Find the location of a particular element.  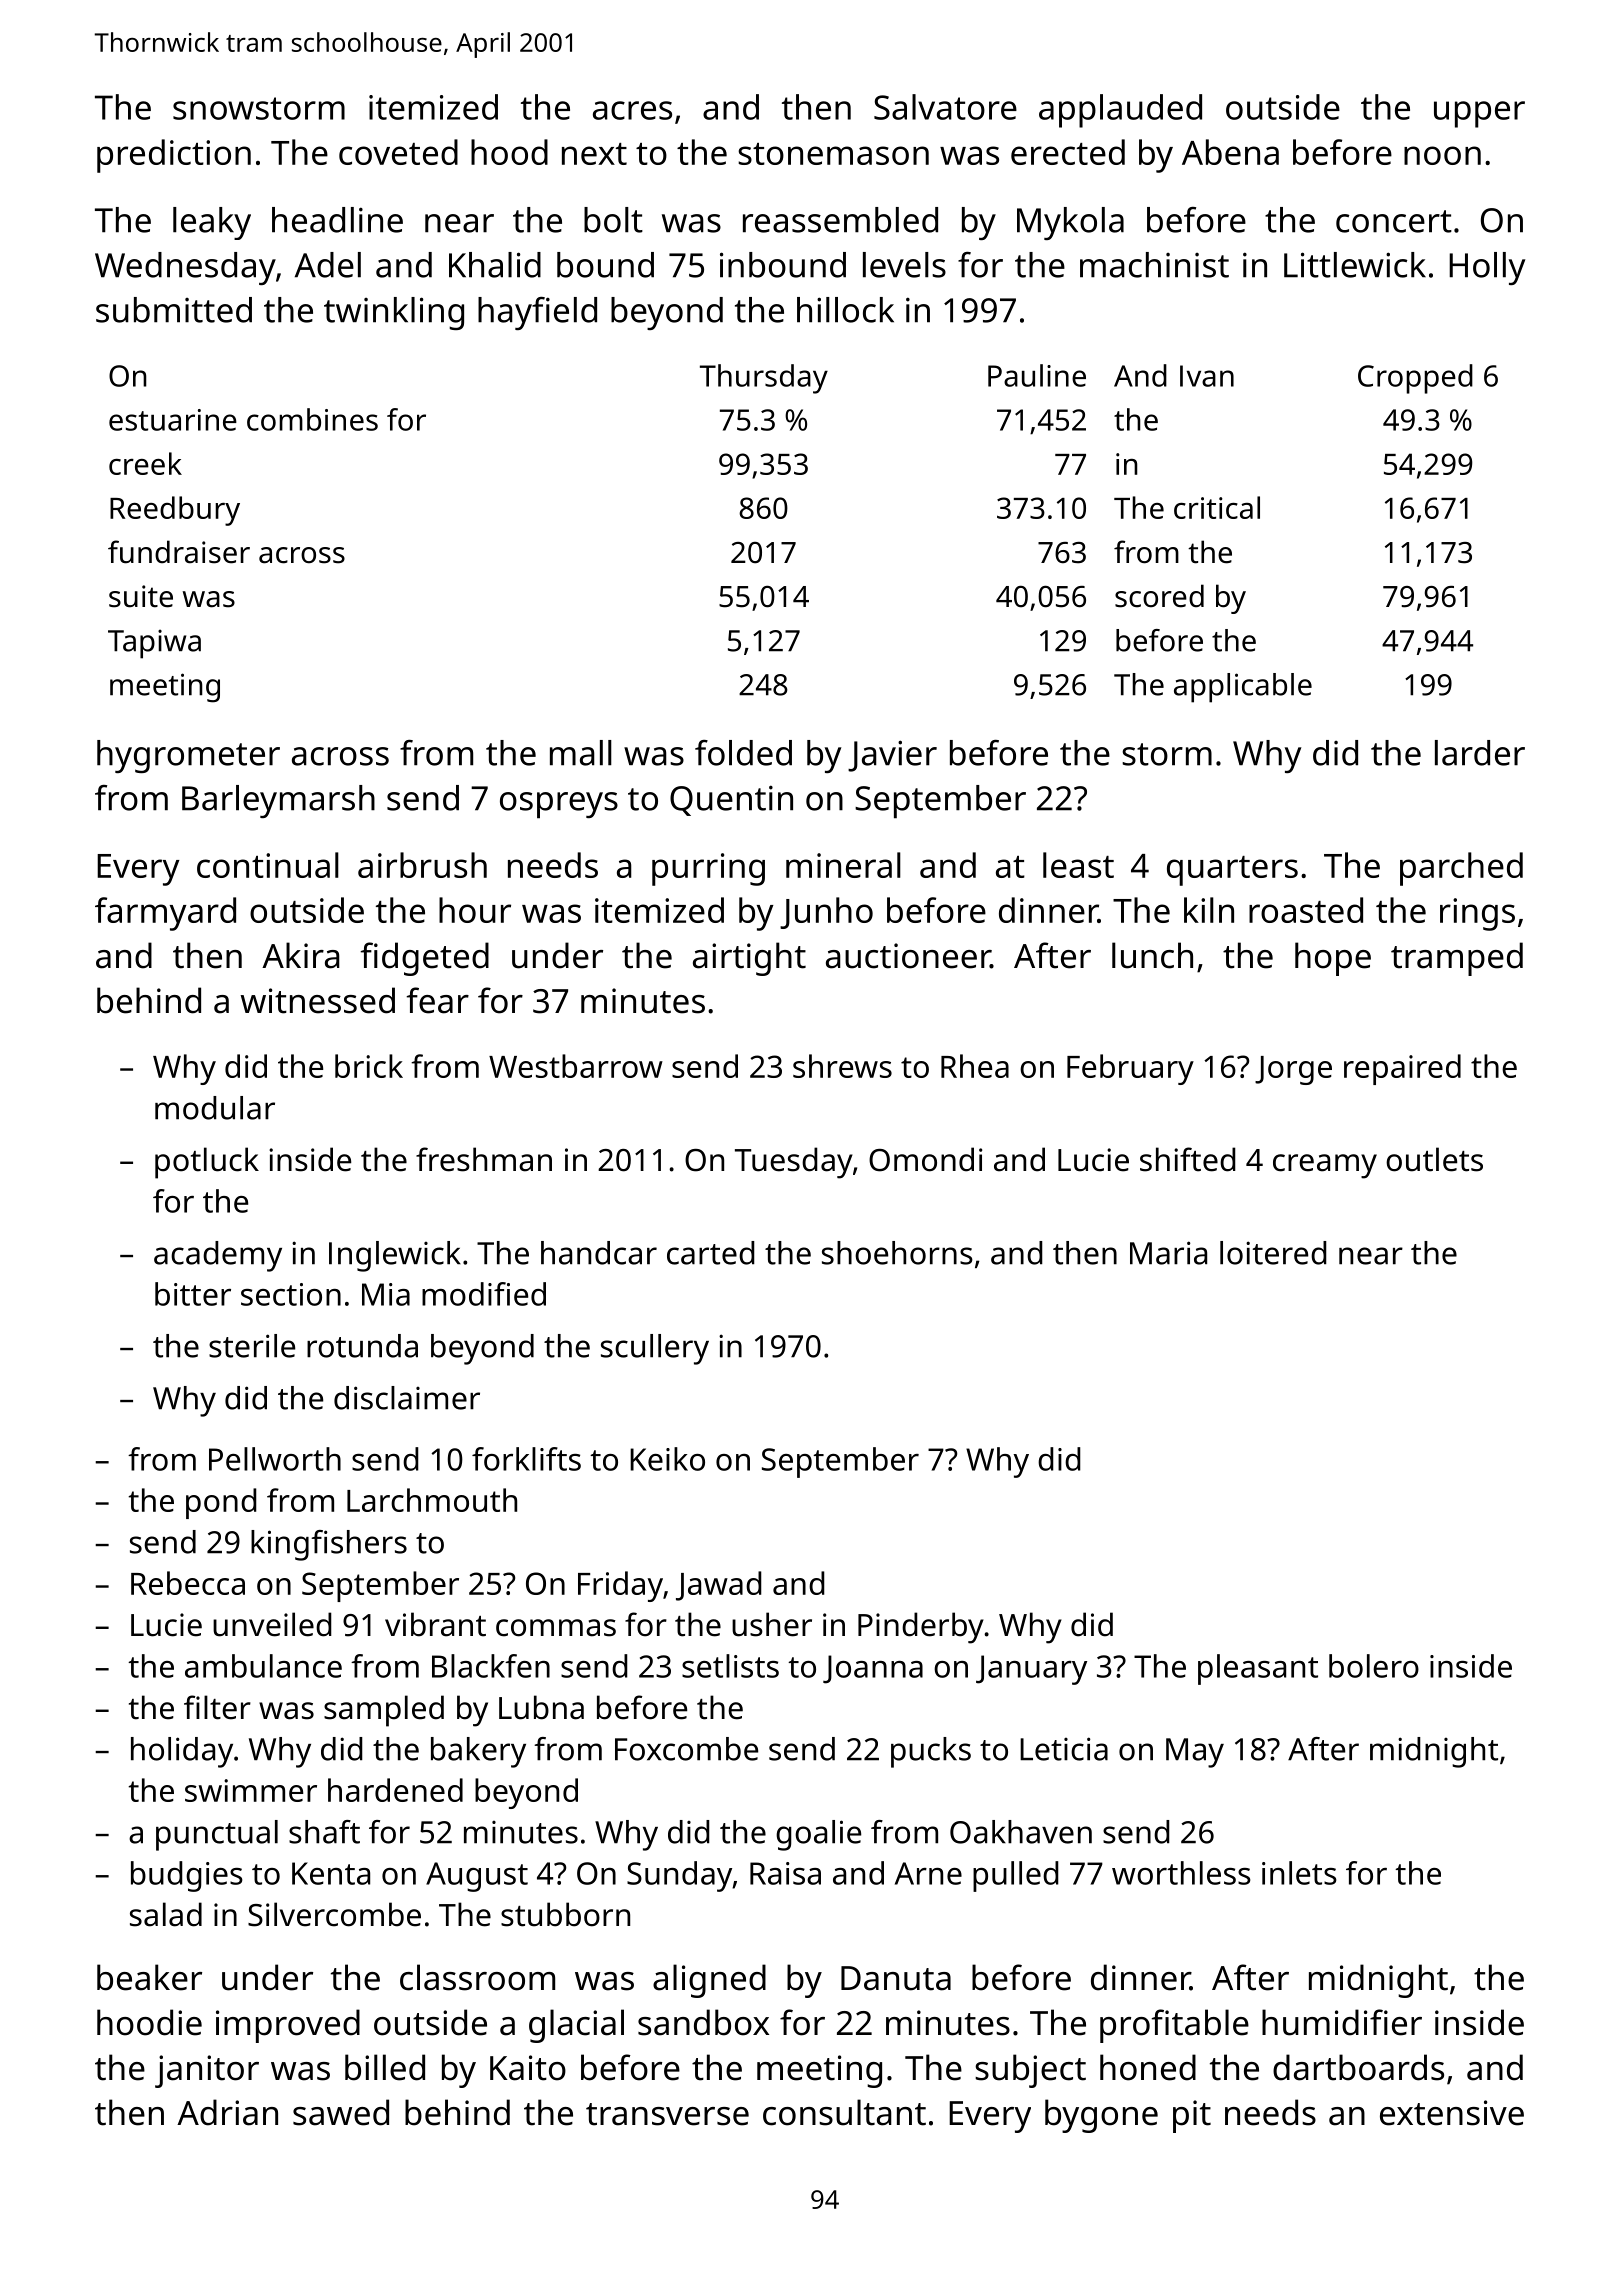

filter is located at coordinates (217, 1707).
